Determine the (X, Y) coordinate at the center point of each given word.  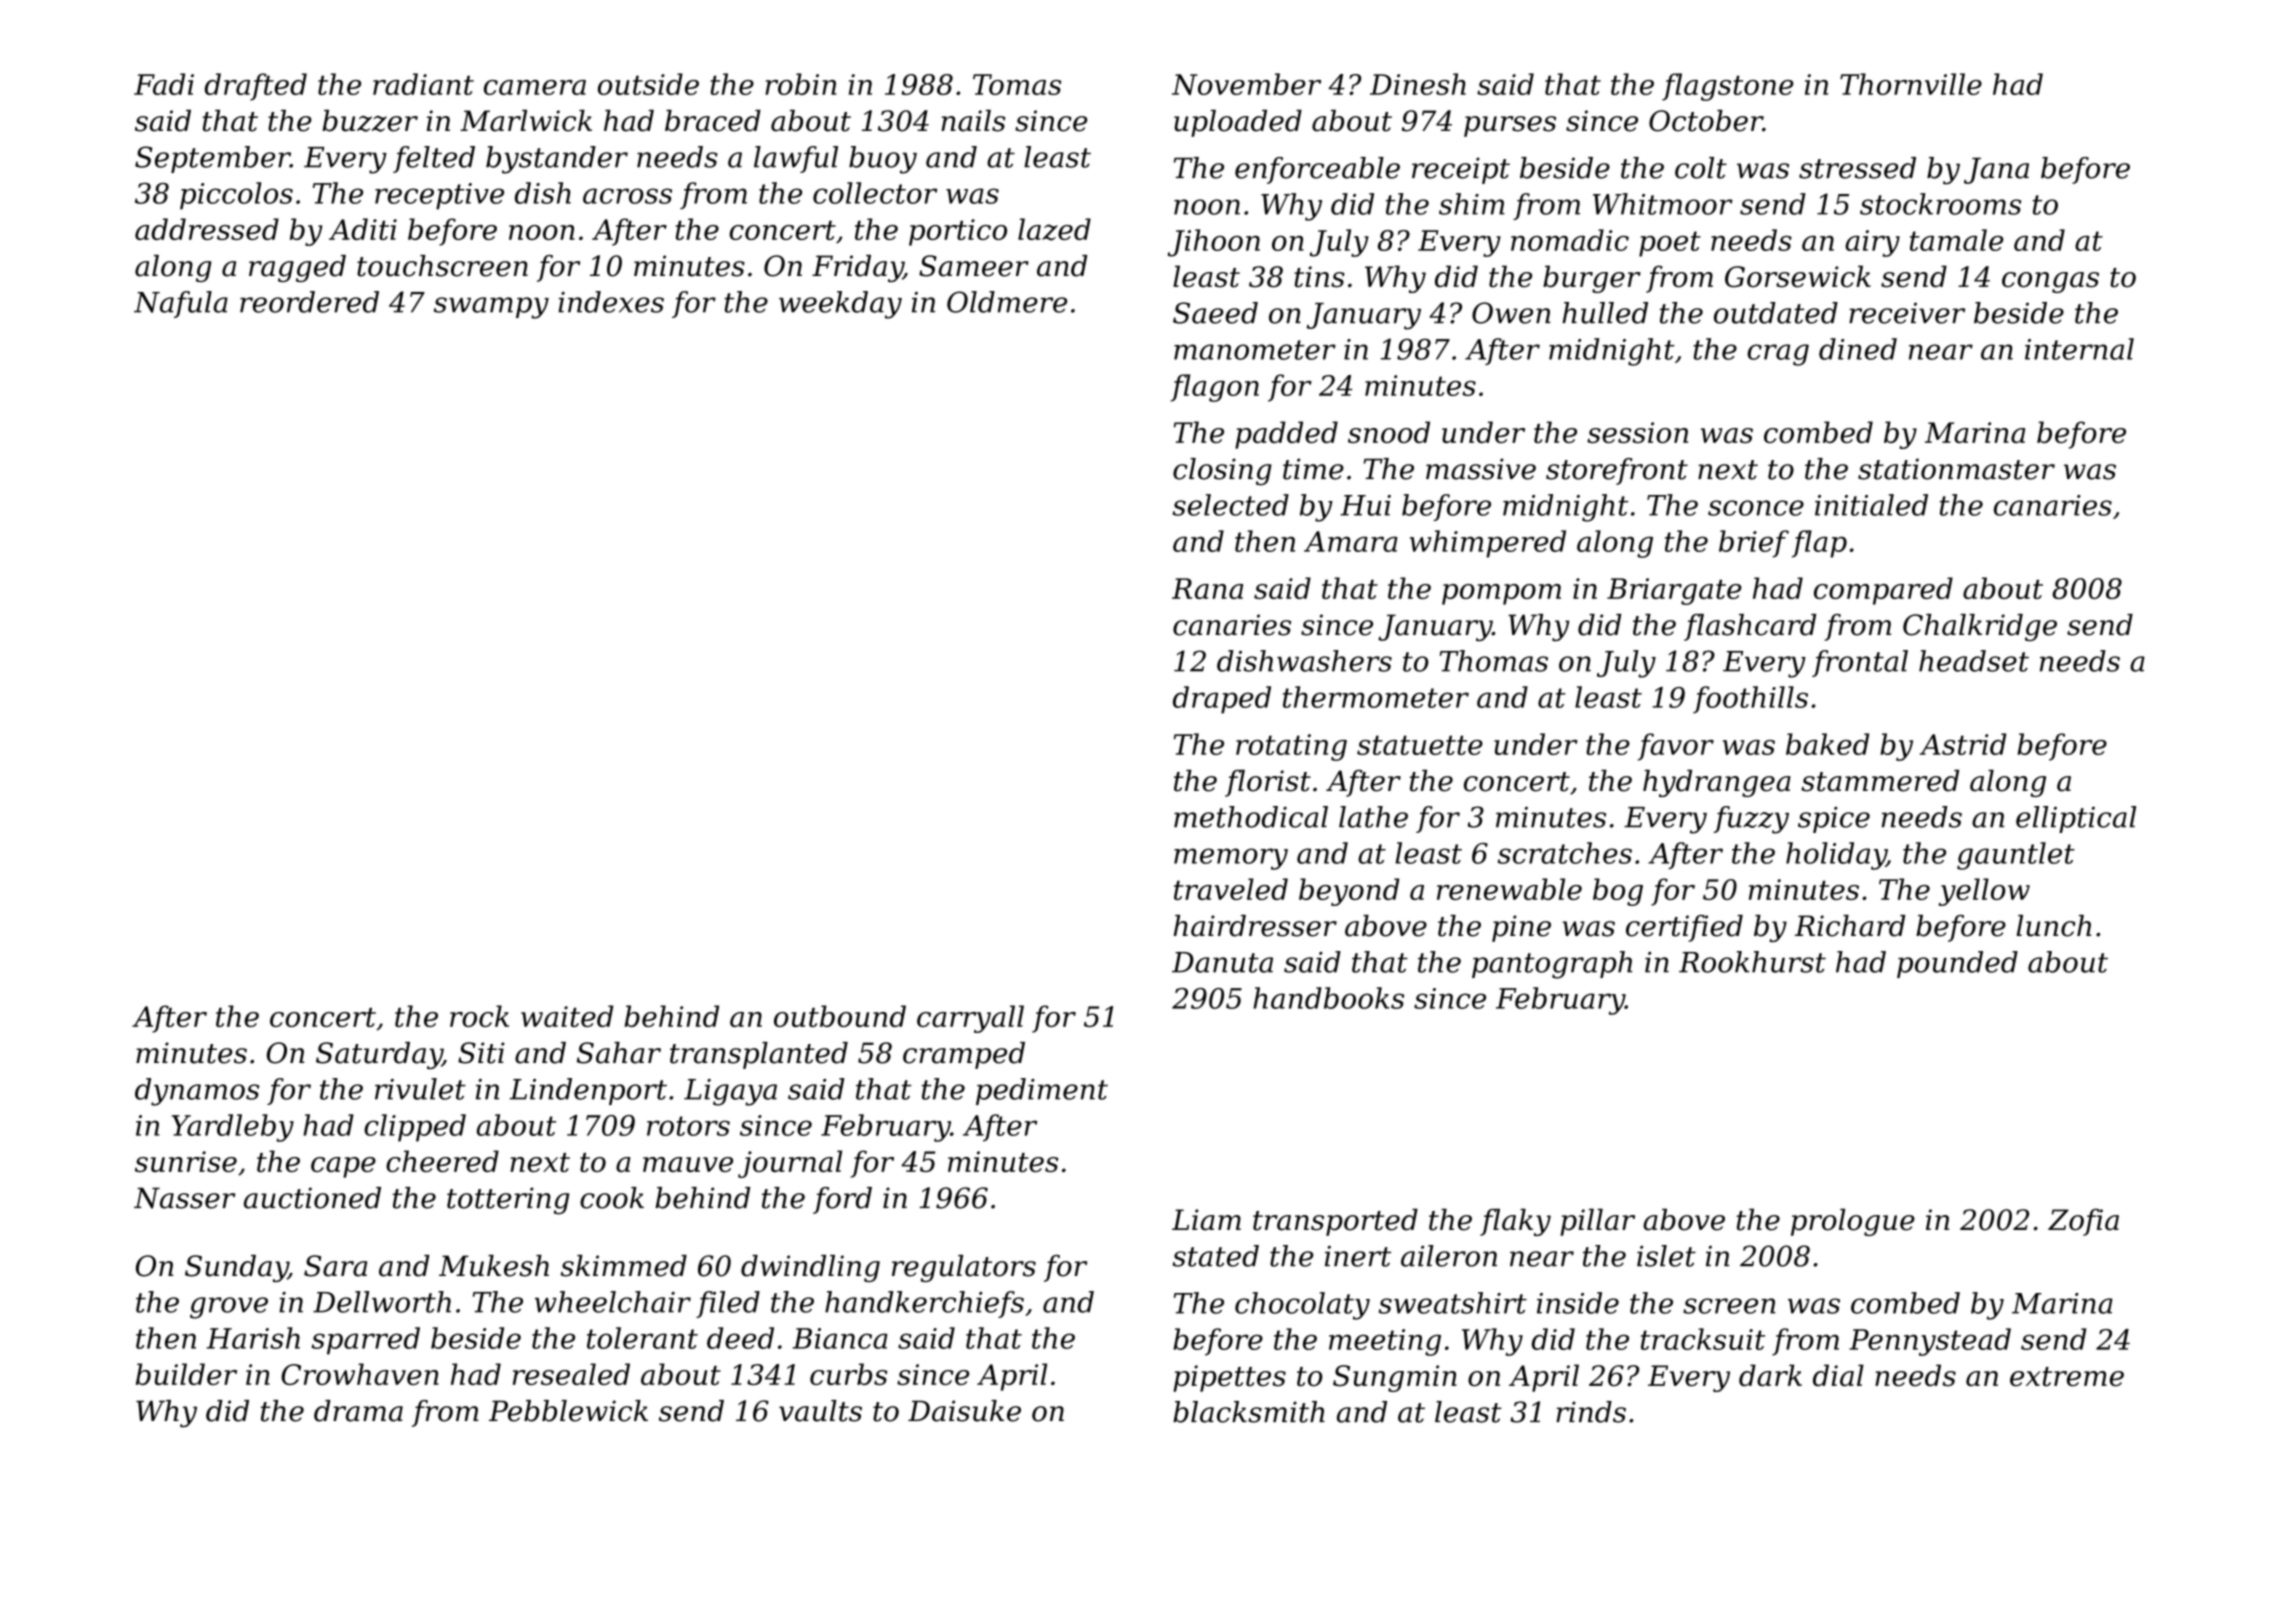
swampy (491, 308)
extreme (2067, 1377)
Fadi (164, 84)
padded (1286, 435)
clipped (415, 1128)
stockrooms (1940, 204)
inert (1358, 1256)
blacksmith (1249, 1412)
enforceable (1317, 170)
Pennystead (1930, 1342)
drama (358, 1411)
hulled (1605, 313)
